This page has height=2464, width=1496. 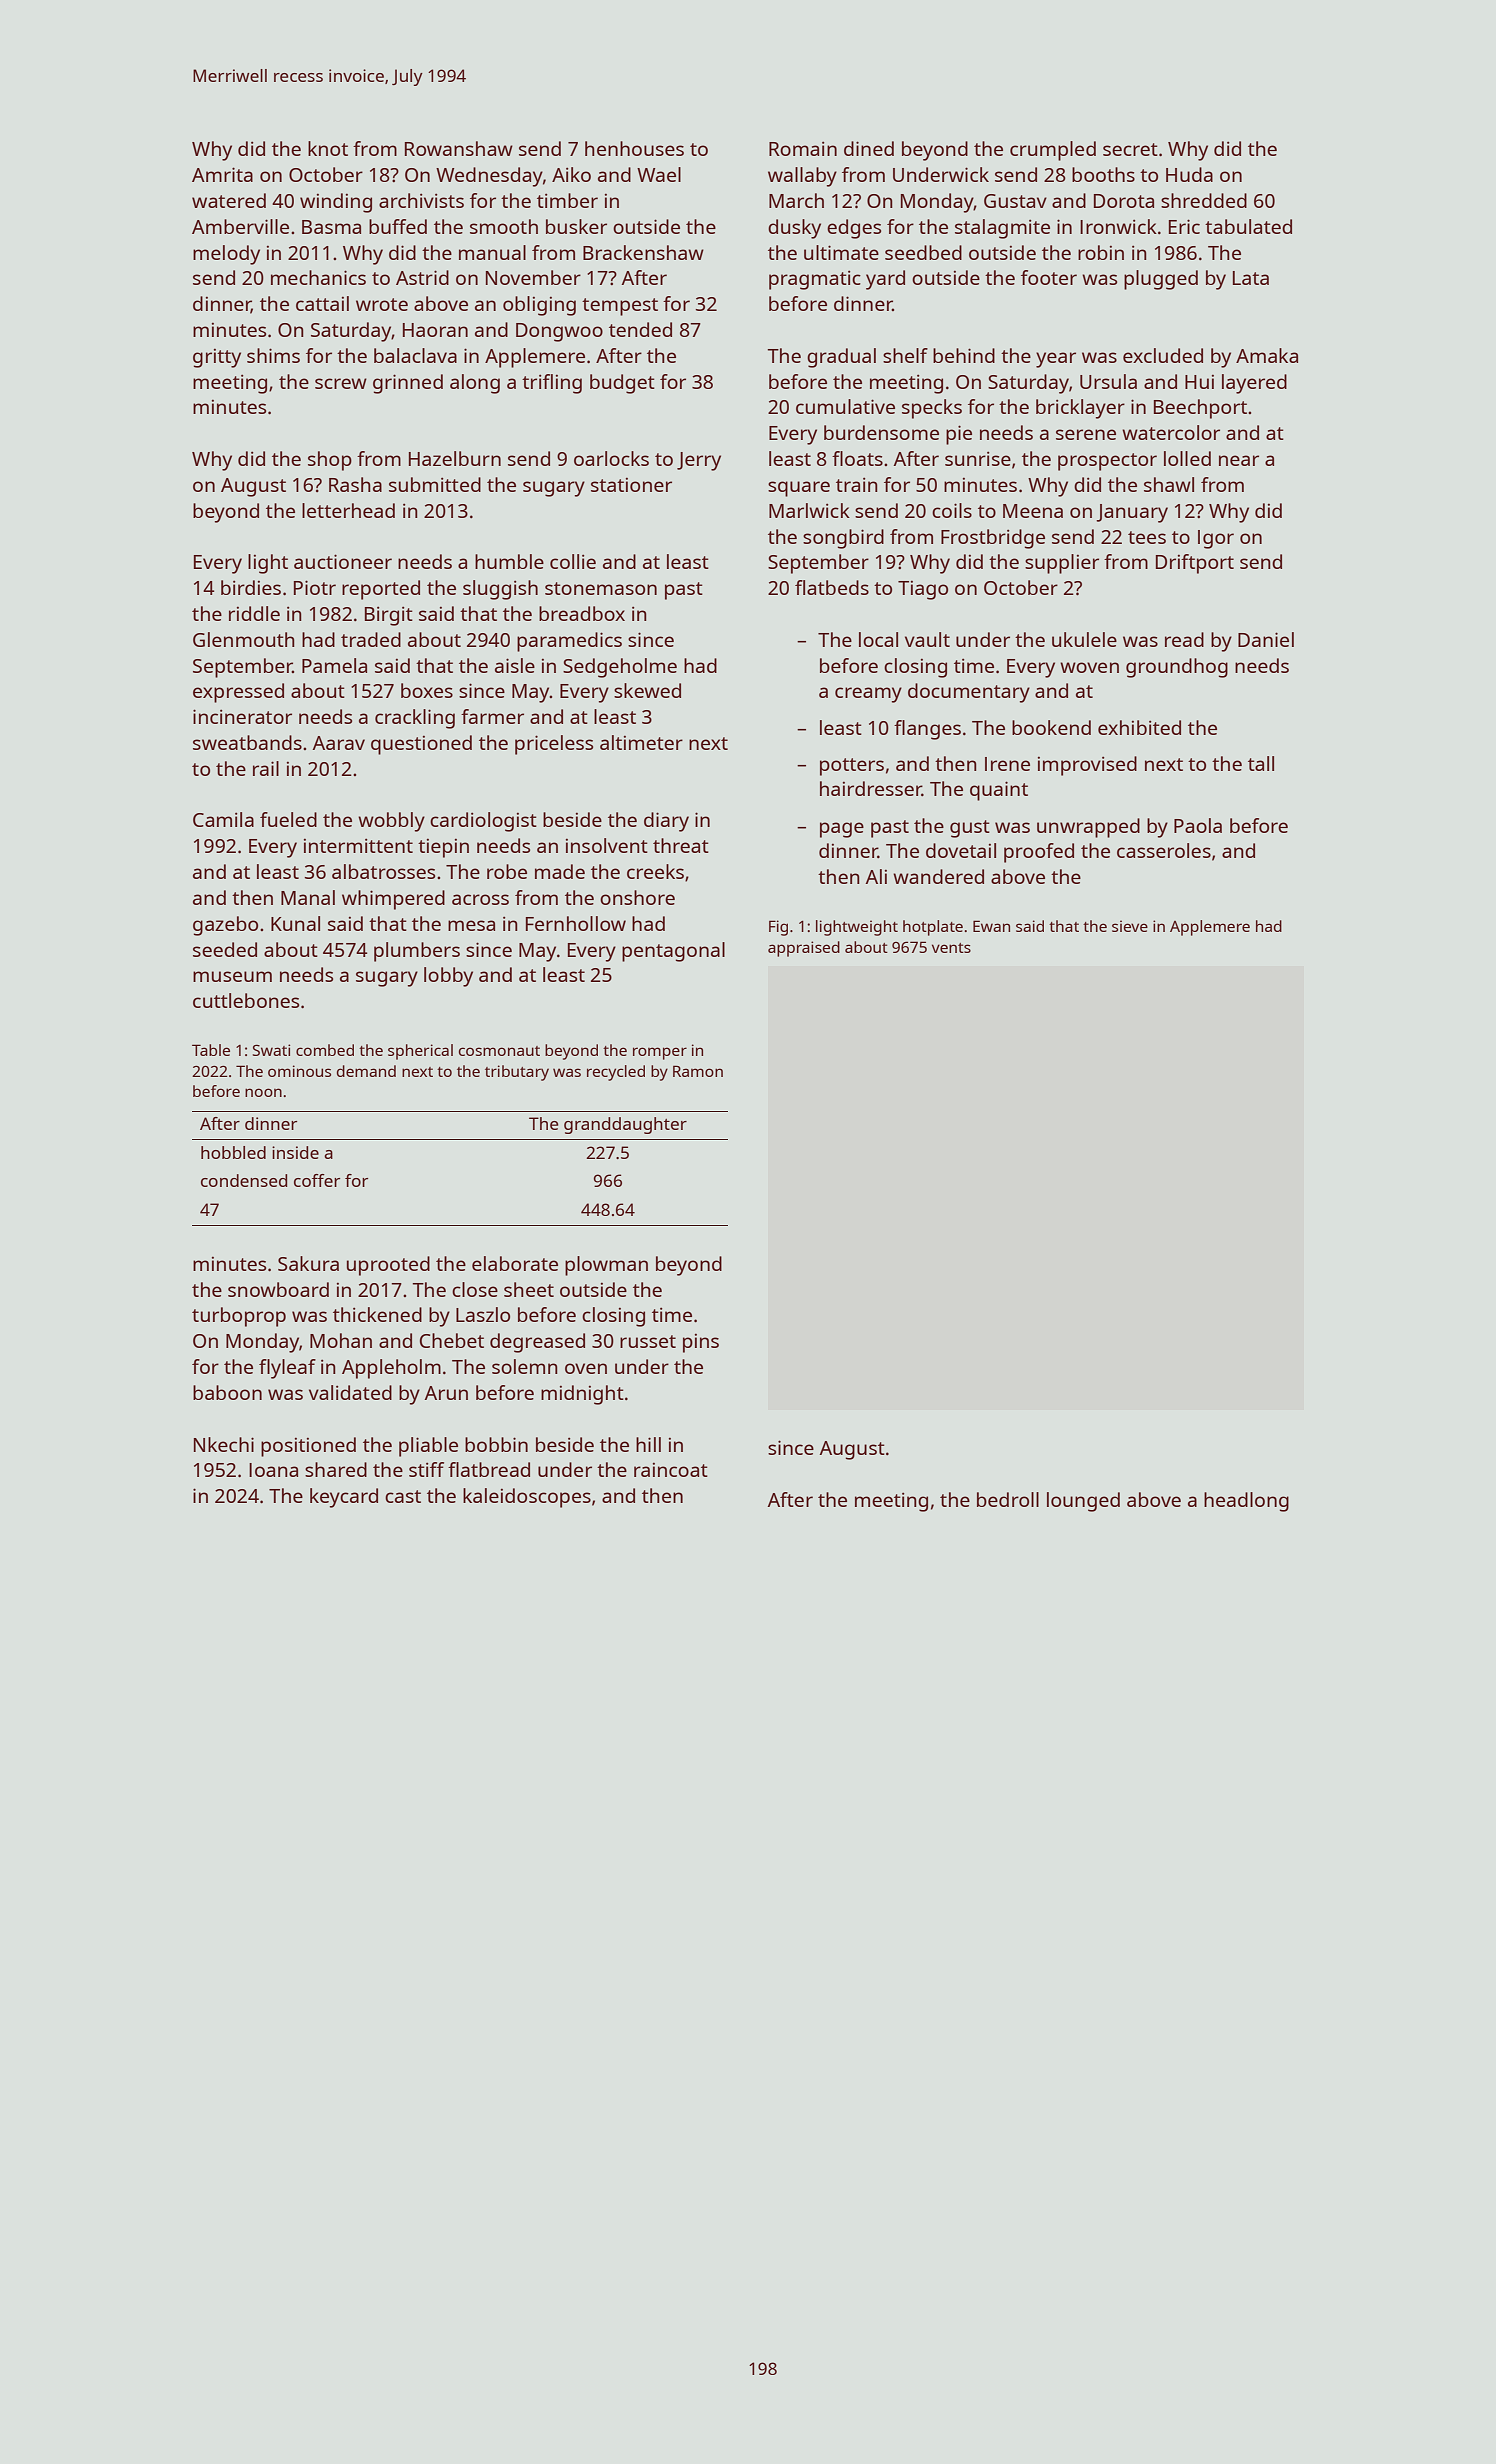 What do you see at coordinates (852, 767) in the page?
I see `potters` at bounding box center [852, 767].
